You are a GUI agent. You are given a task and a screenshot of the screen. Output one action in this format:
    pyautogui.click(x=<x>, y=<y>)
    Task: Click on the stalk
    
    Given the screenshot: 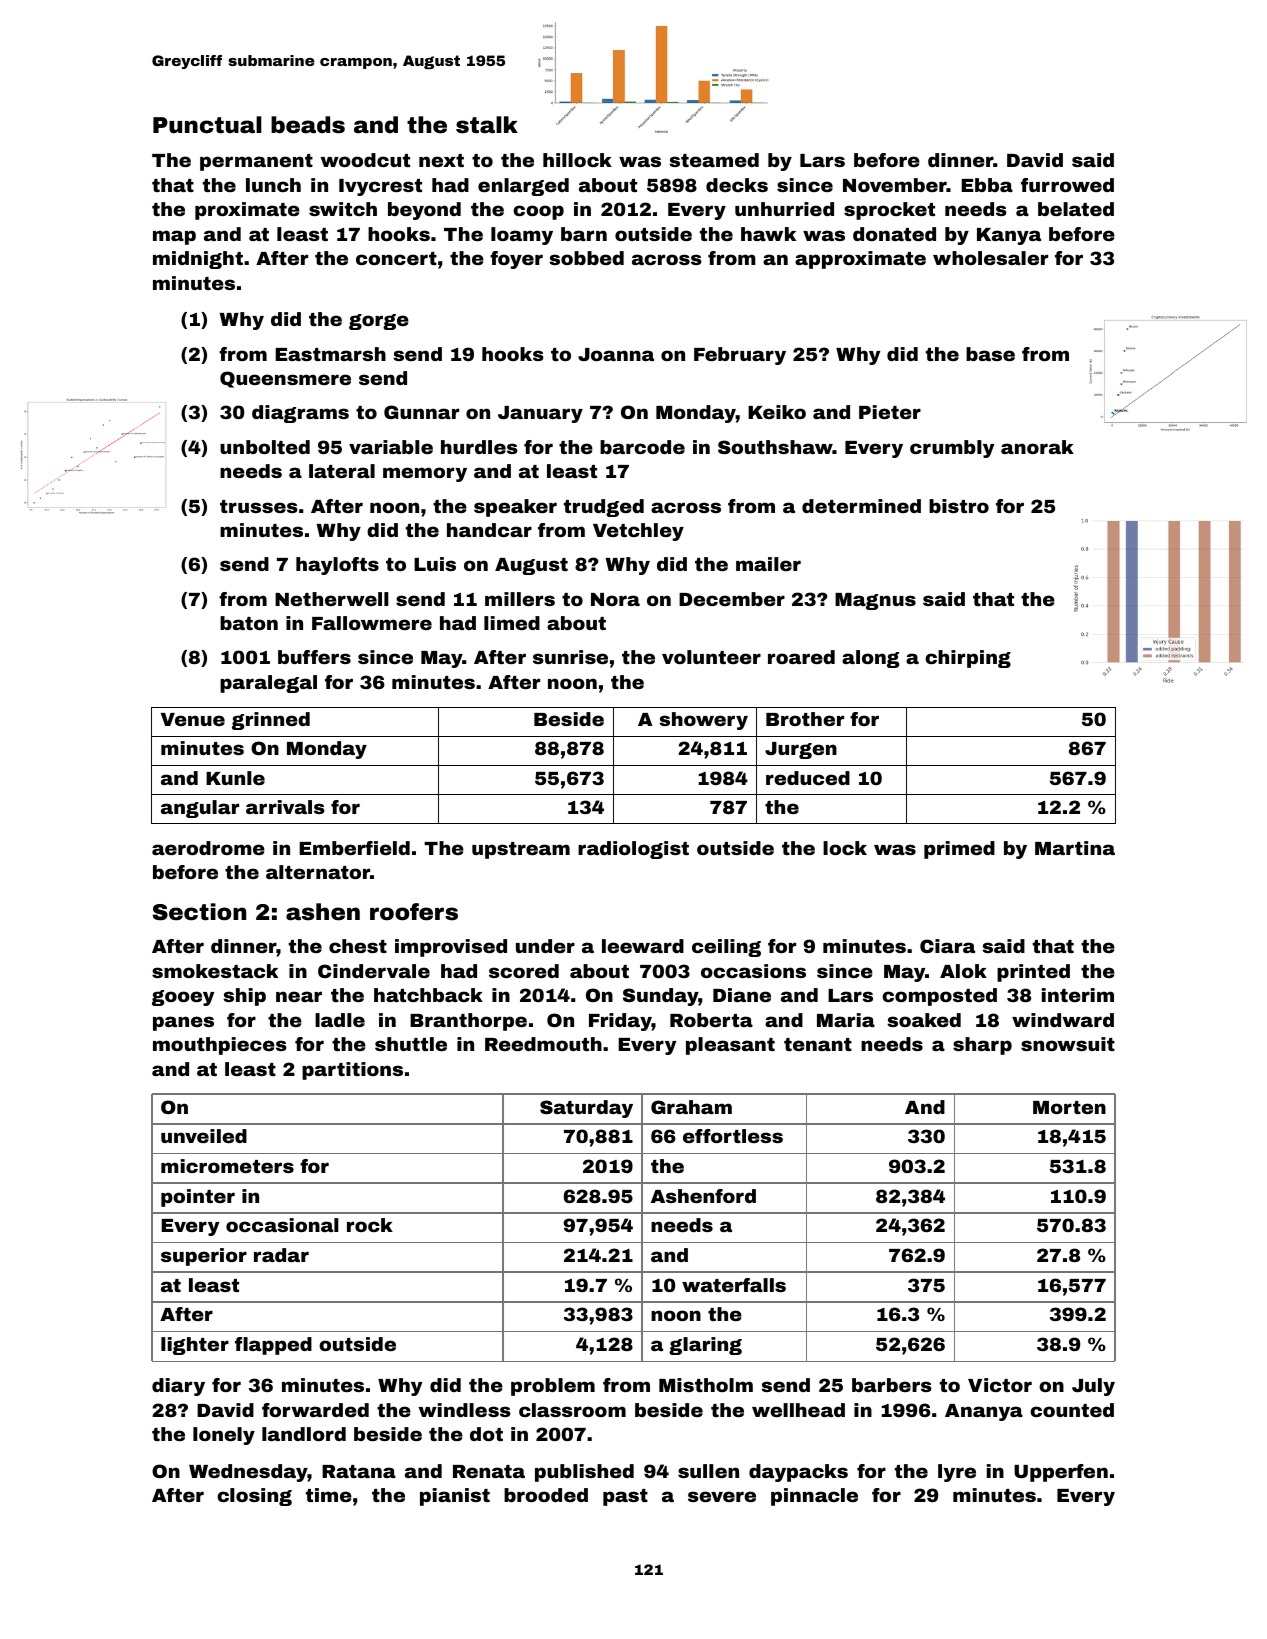 What is the action you would take?
    pyautogui.click(x=487, y=125)
